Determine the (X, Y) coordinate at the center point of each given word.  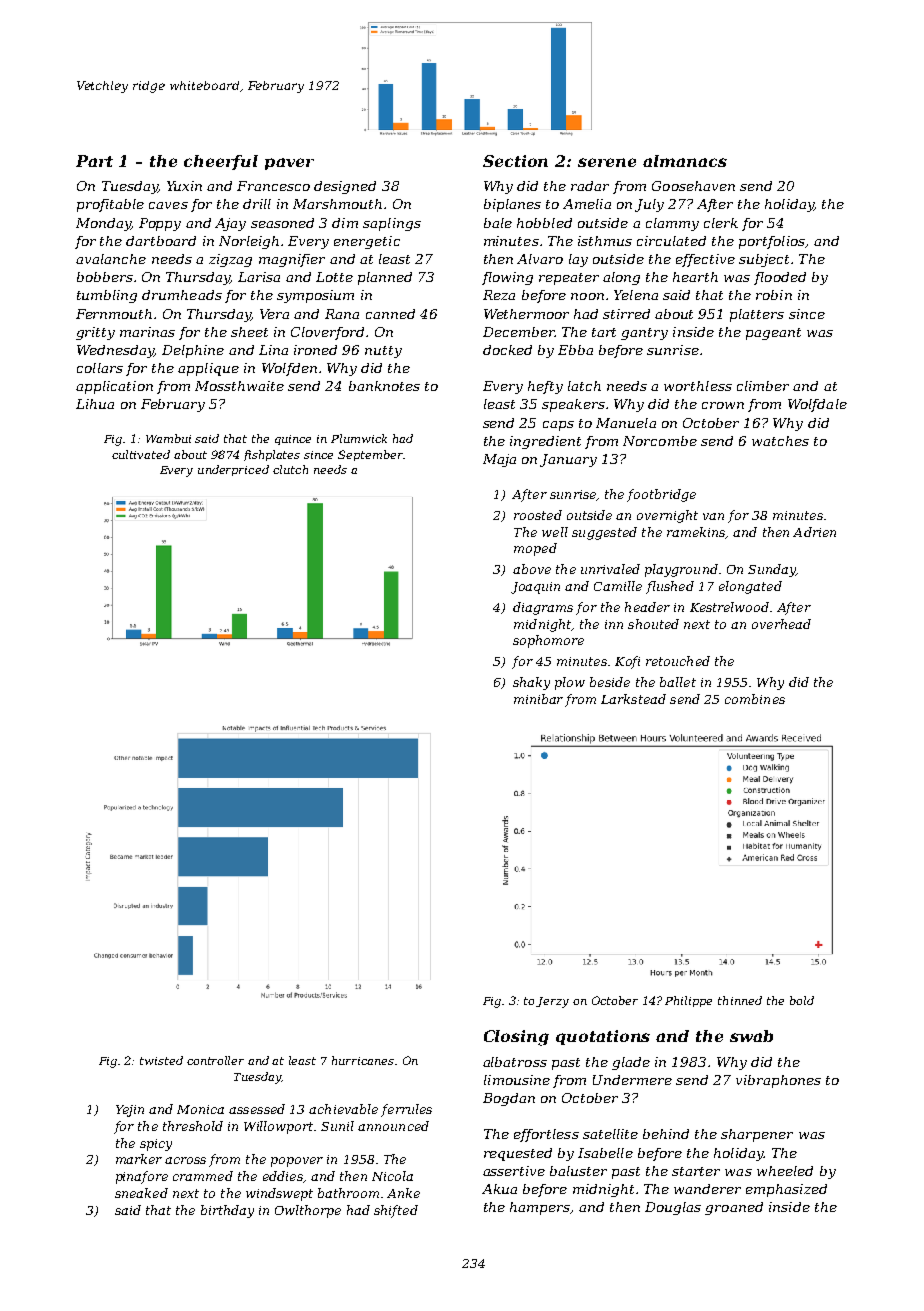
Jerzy (552, 1002)
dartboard (161, 241)
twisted (161, 1060)
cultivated (141, 454)
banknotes (384, 386)
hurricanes (363, 1060)
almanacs (685, 161)
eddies (283, 1176)
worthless (698, 386)
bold (802, 1000)
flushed (670, 587)
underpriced (233, 470)
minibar (538, 699)
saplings (392, 224)
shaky (531, 683)
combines (755, 699)
